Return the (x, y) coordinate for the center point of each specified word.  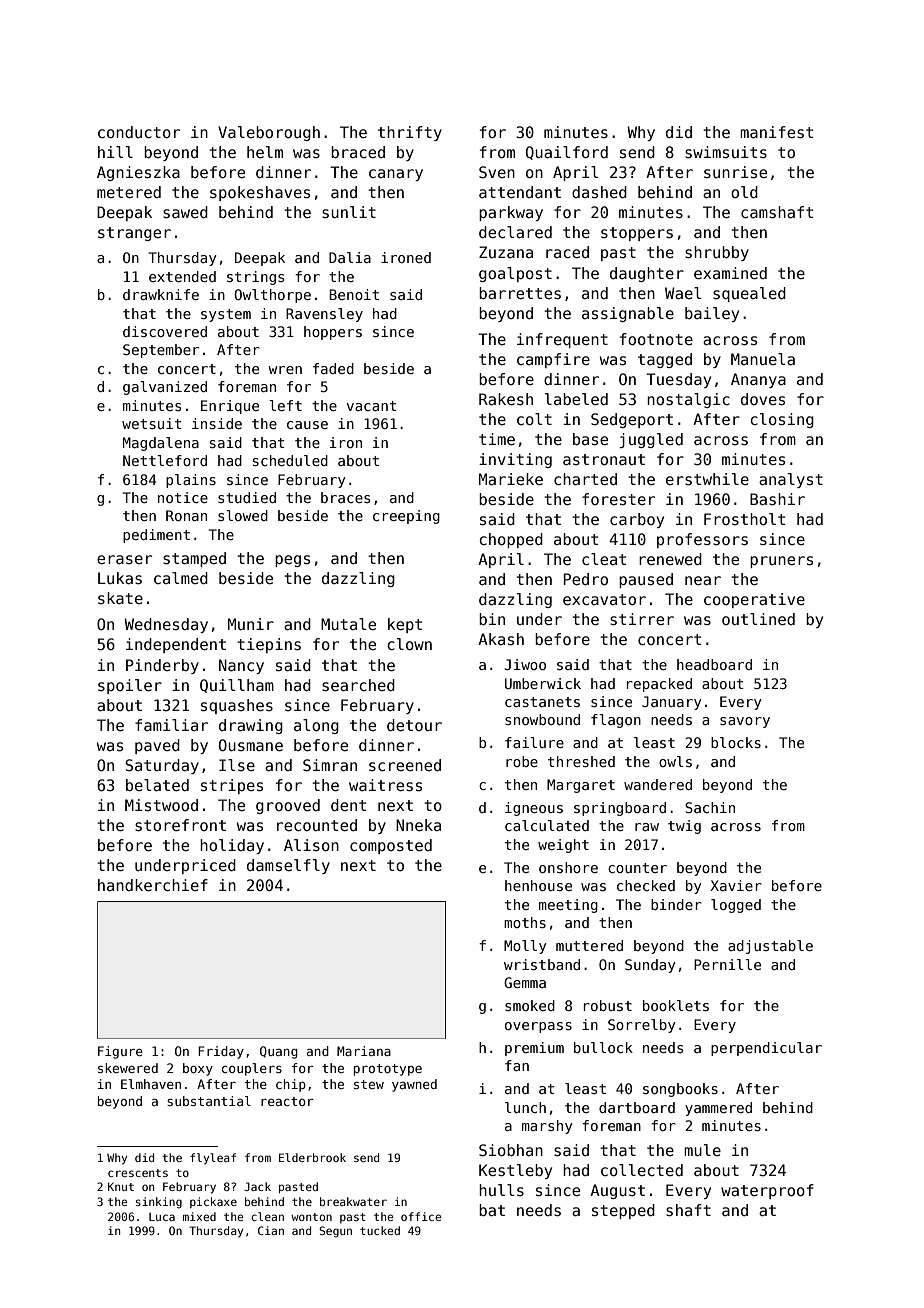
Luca (162, 1217)
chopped (511, 540)
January (671, 703)
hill (115, 152)
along (316, 726)
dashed (599, 192)
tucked (380, 1230)
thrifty (410, 133)
